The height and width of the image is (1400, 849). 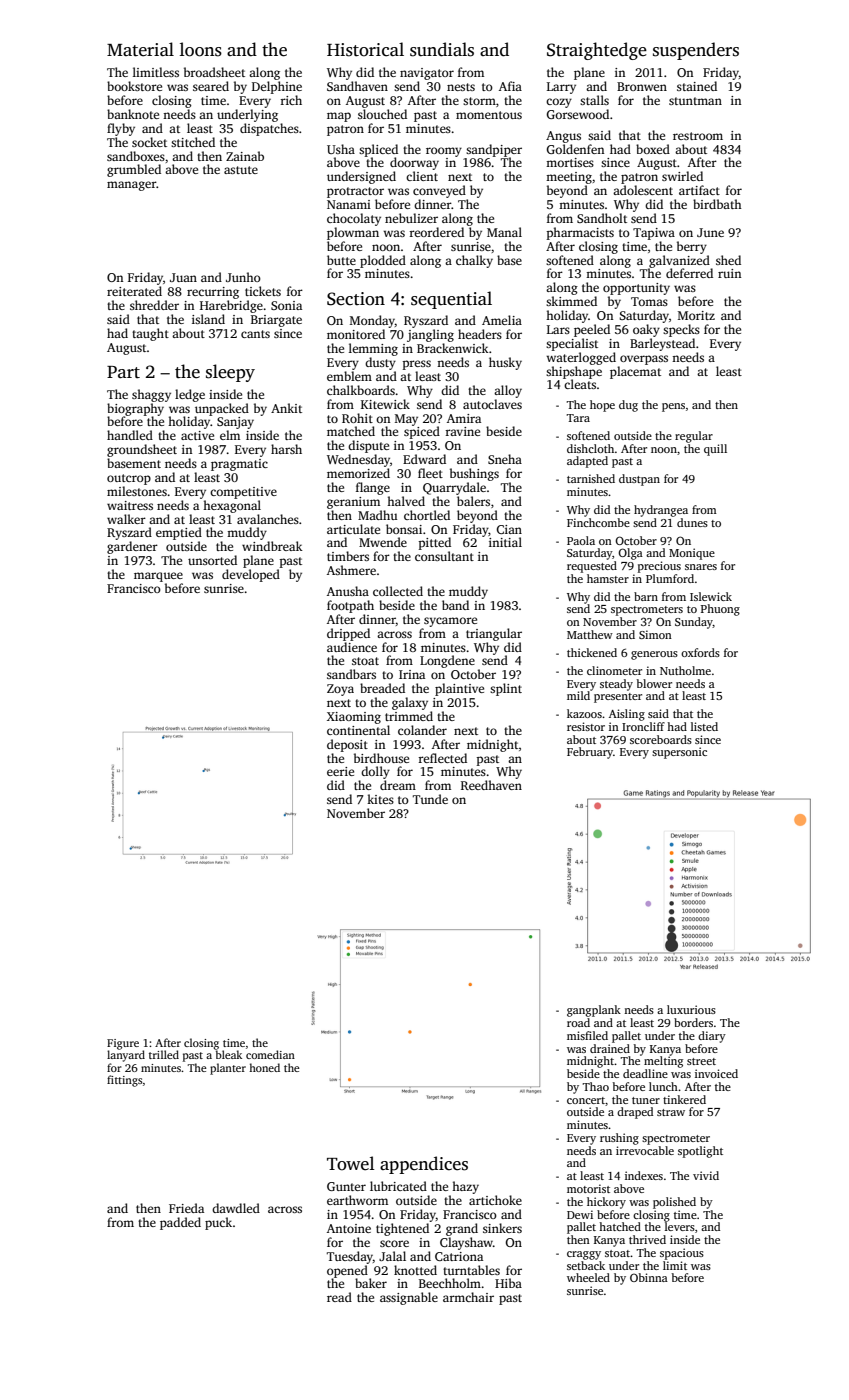 I want to click on plodded, so click(x=383, y=261).
